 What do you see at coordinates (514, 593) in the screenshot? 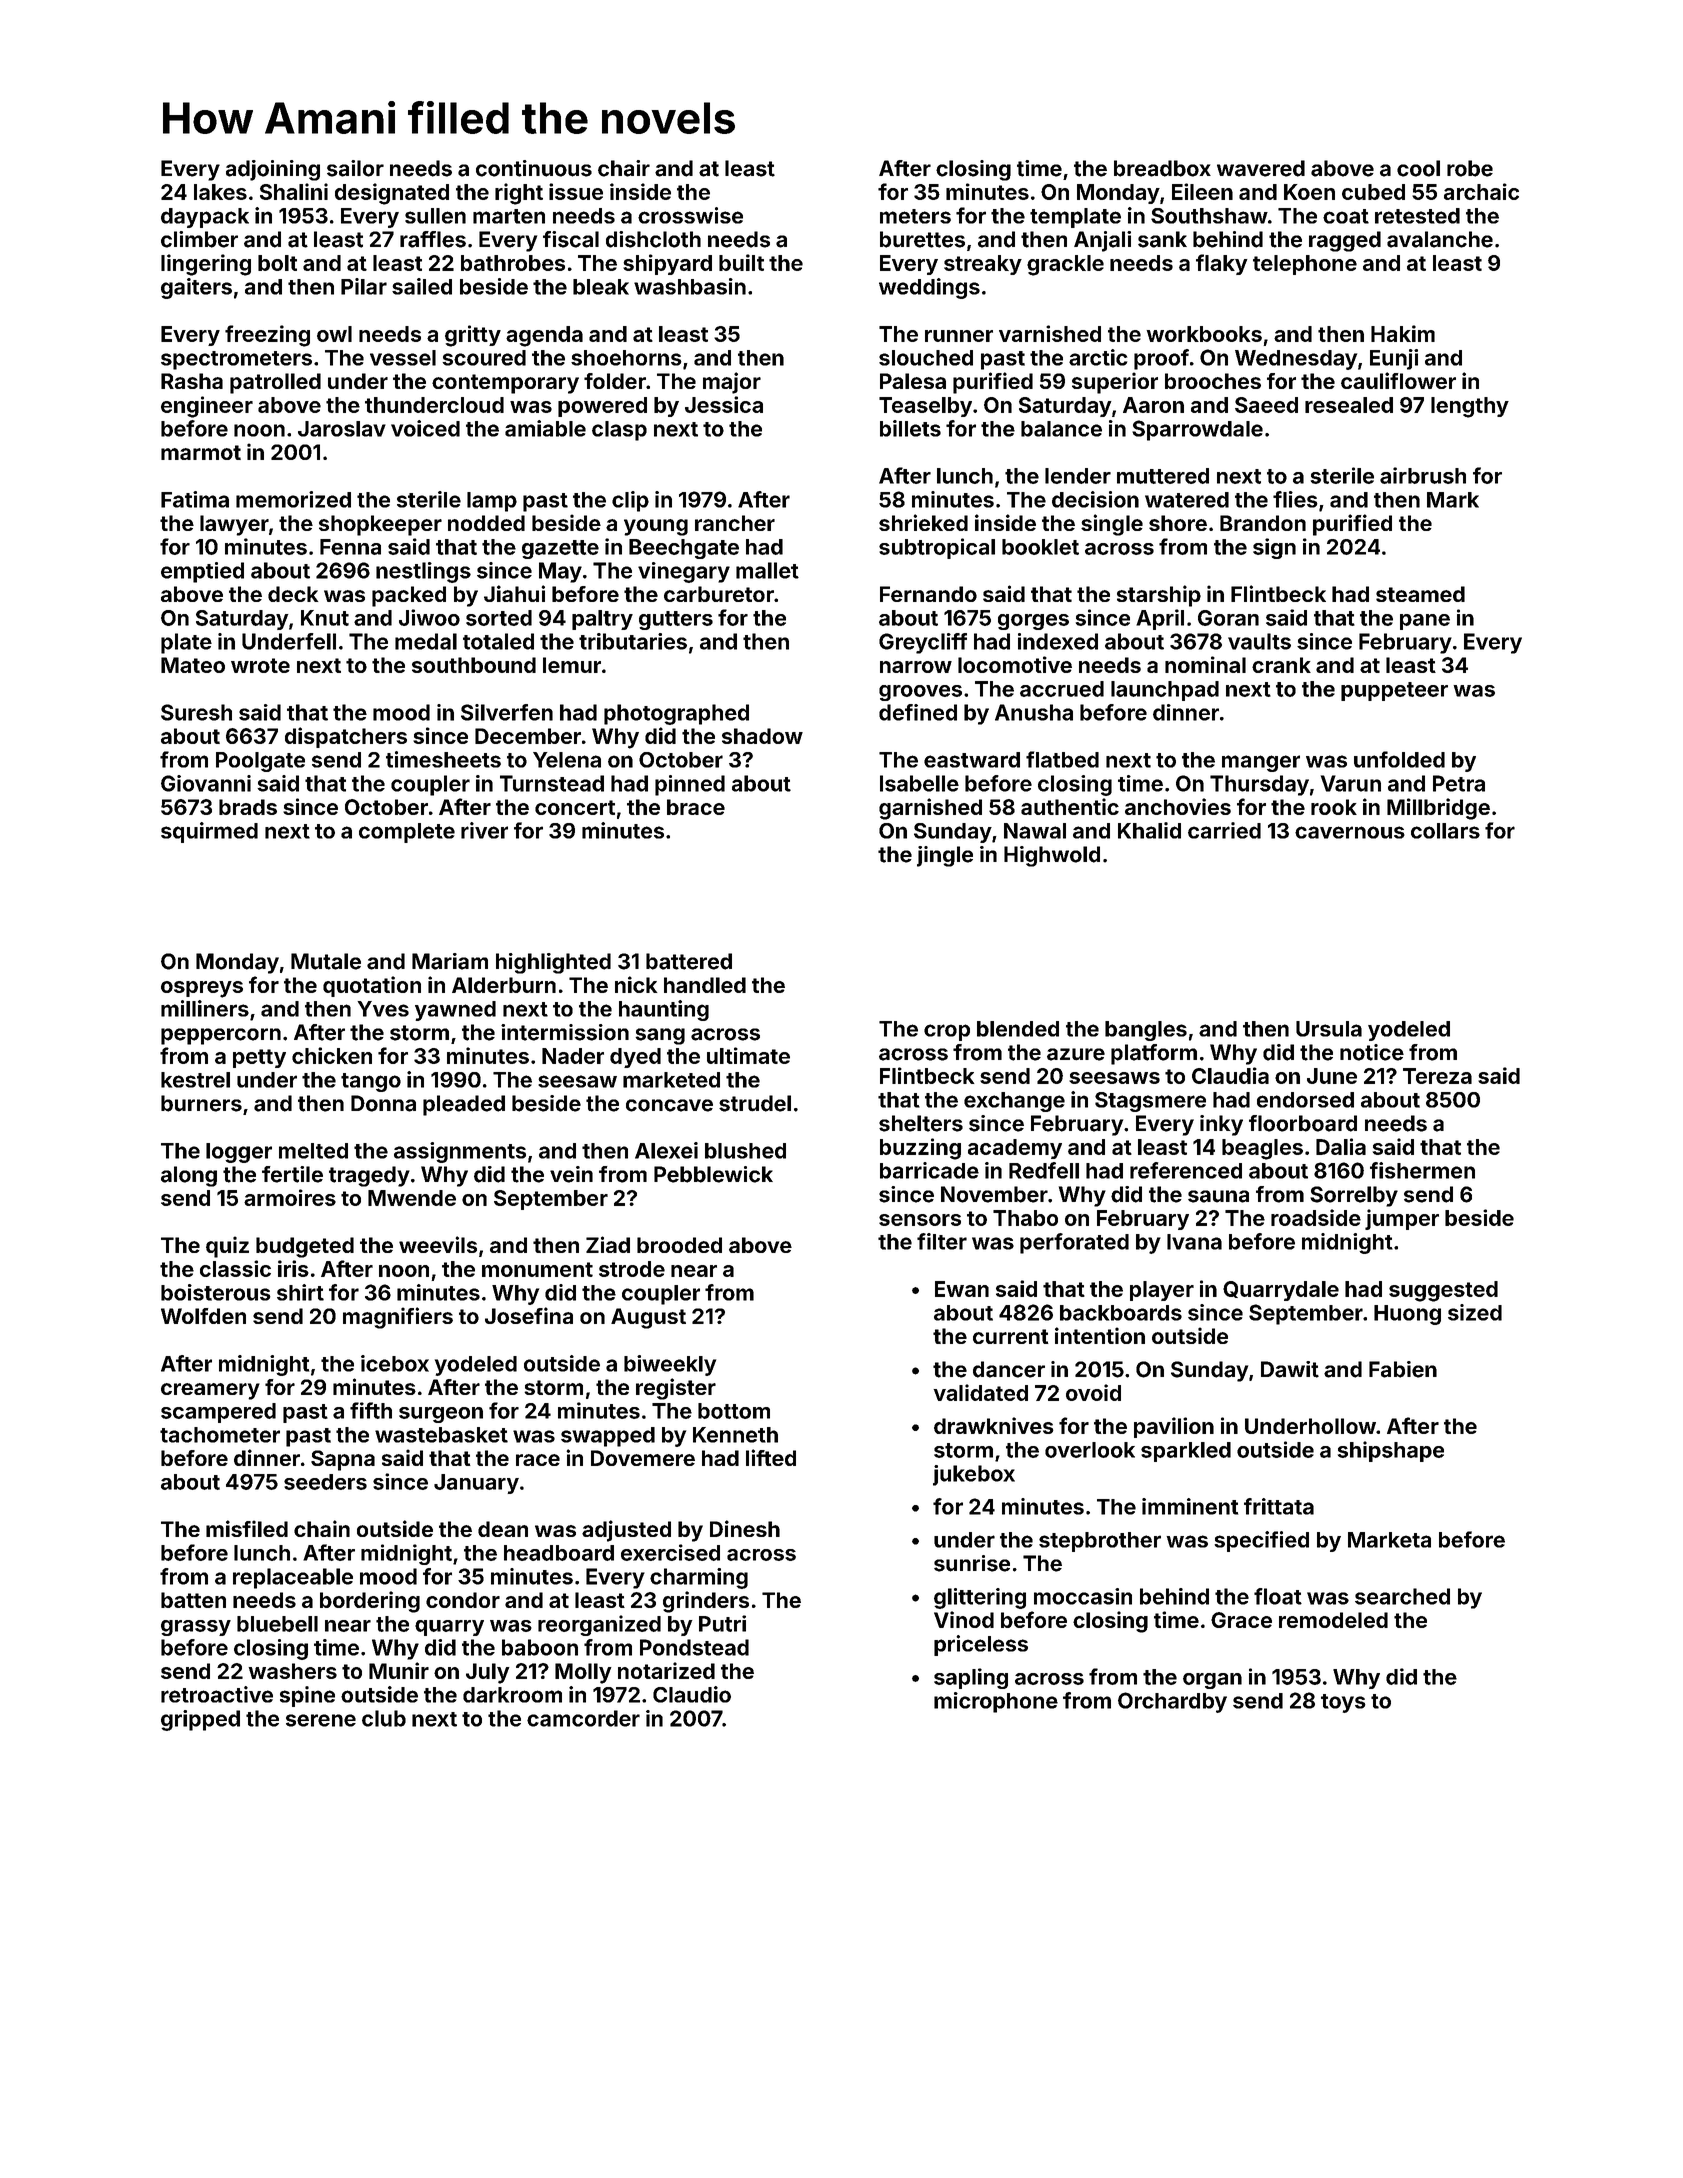
I see `Jiahui` at bounding box center [514, 593].
